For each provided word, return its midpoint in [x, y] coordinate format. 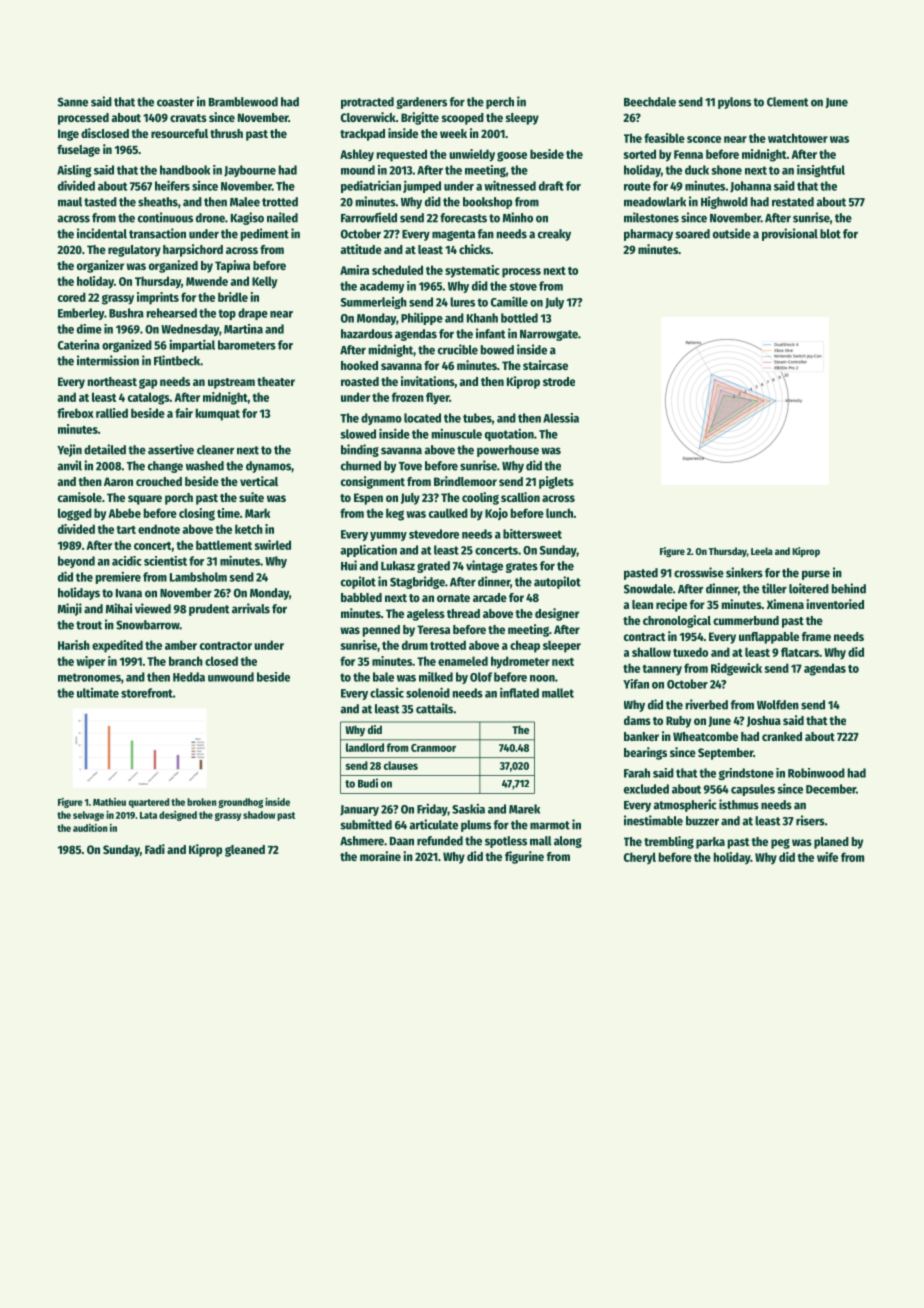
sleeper [562, 646]
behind [849, 588]
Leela [762, 551]
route [637, 186]
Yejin [69, 450]
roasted [360, 381]
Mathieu [109, 802]
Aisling [74, 171]
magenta [453, 235]
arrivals [251, 608]
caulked [448, 513]
